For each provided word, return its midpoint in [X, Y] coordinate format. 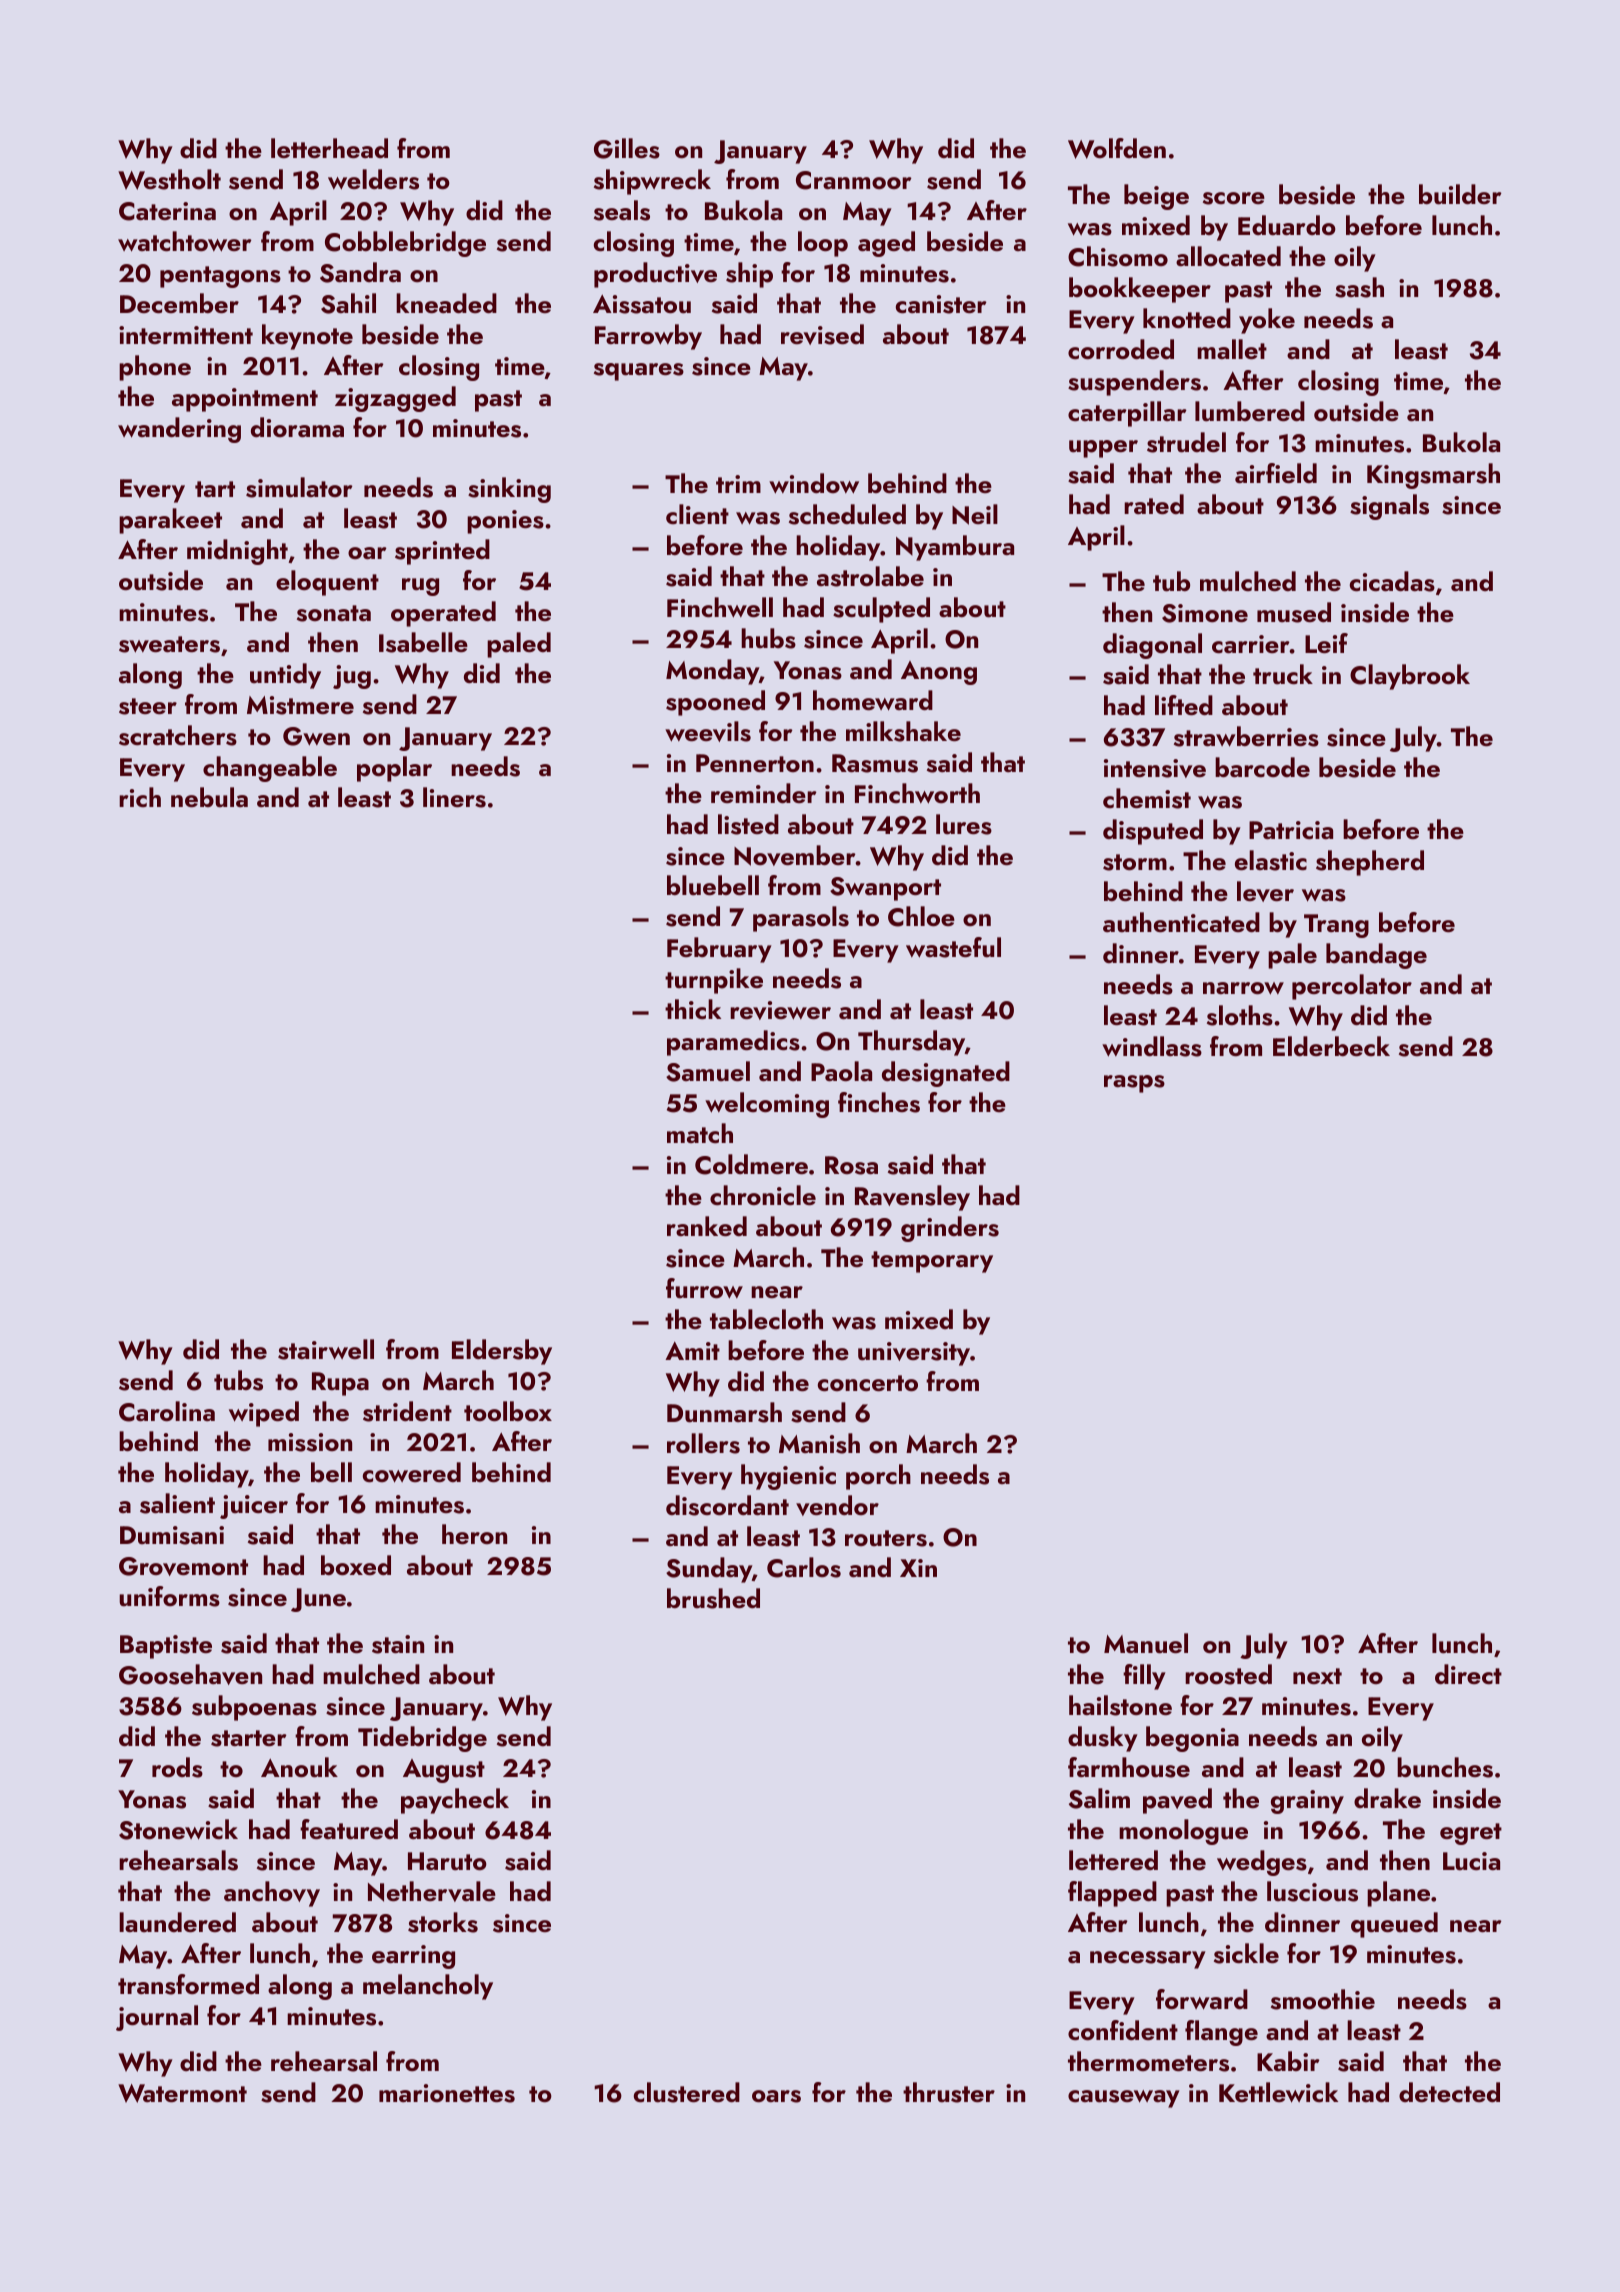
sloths [1240, 1015]
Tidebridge [422, 1739]
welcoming [767, 1105]
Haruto [447, 1861]
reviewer [780, 1010]
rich [140, 797]
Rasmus [875, 763]
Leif [1326, 643]
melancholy [428, 1987]
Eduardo [1287, 225]
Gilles [627, 148]
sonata [334, 613]
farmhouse [1129, 1767]
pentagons [220, 277]
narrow [1243, 988]
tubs [238, 1380]
